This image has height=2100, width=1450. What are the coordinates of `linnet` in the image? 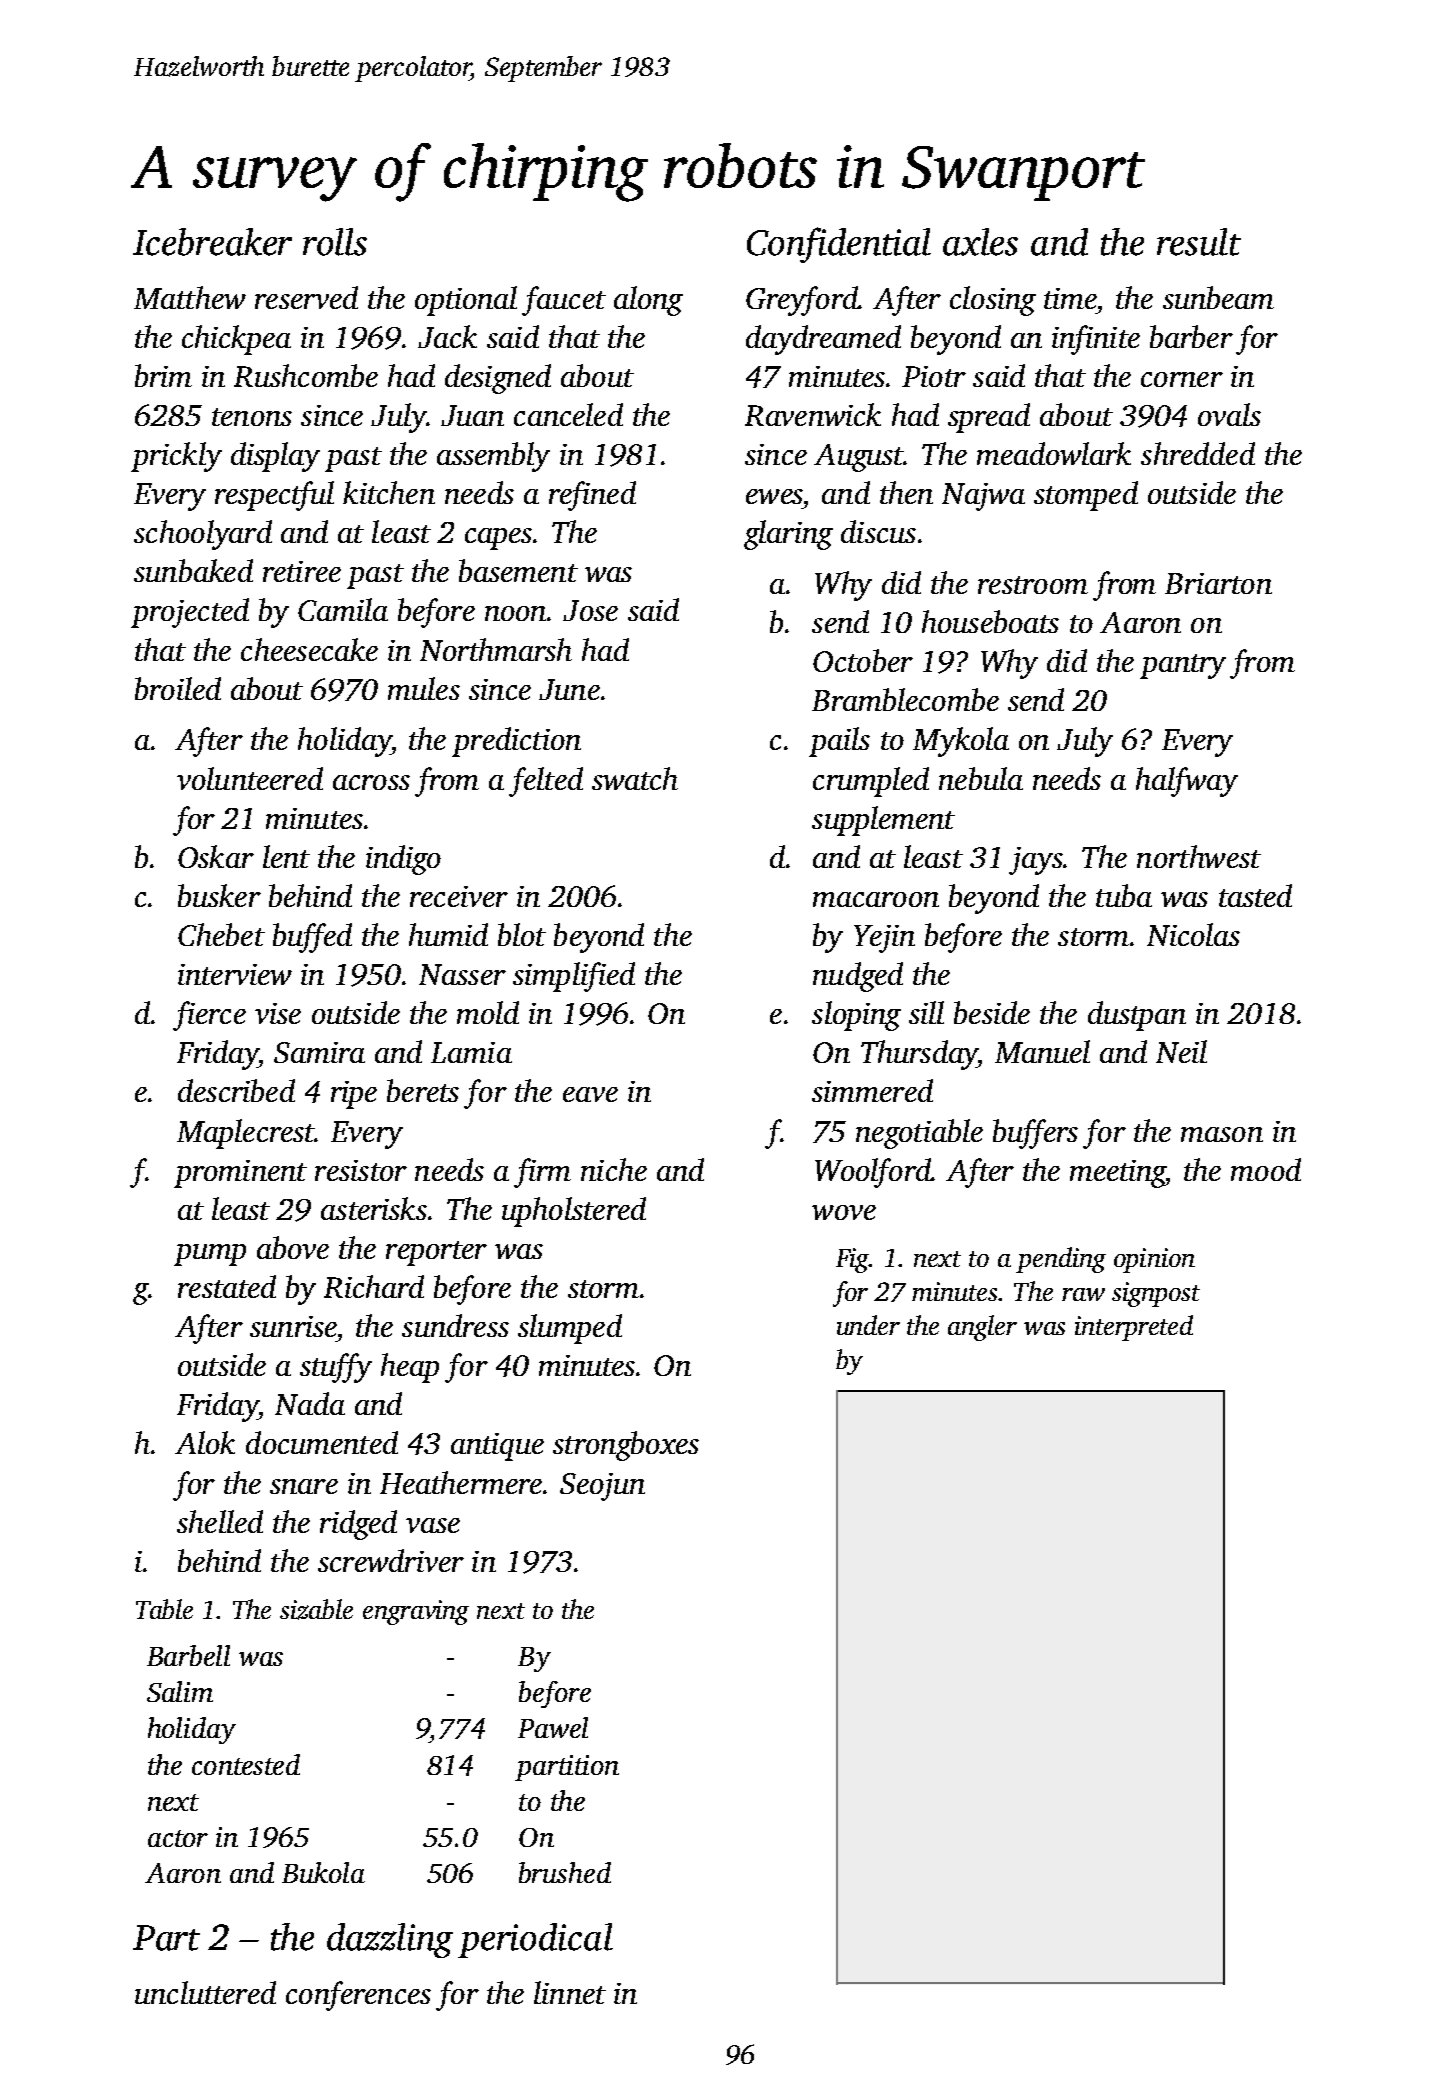 It's located at (570, 1992).
